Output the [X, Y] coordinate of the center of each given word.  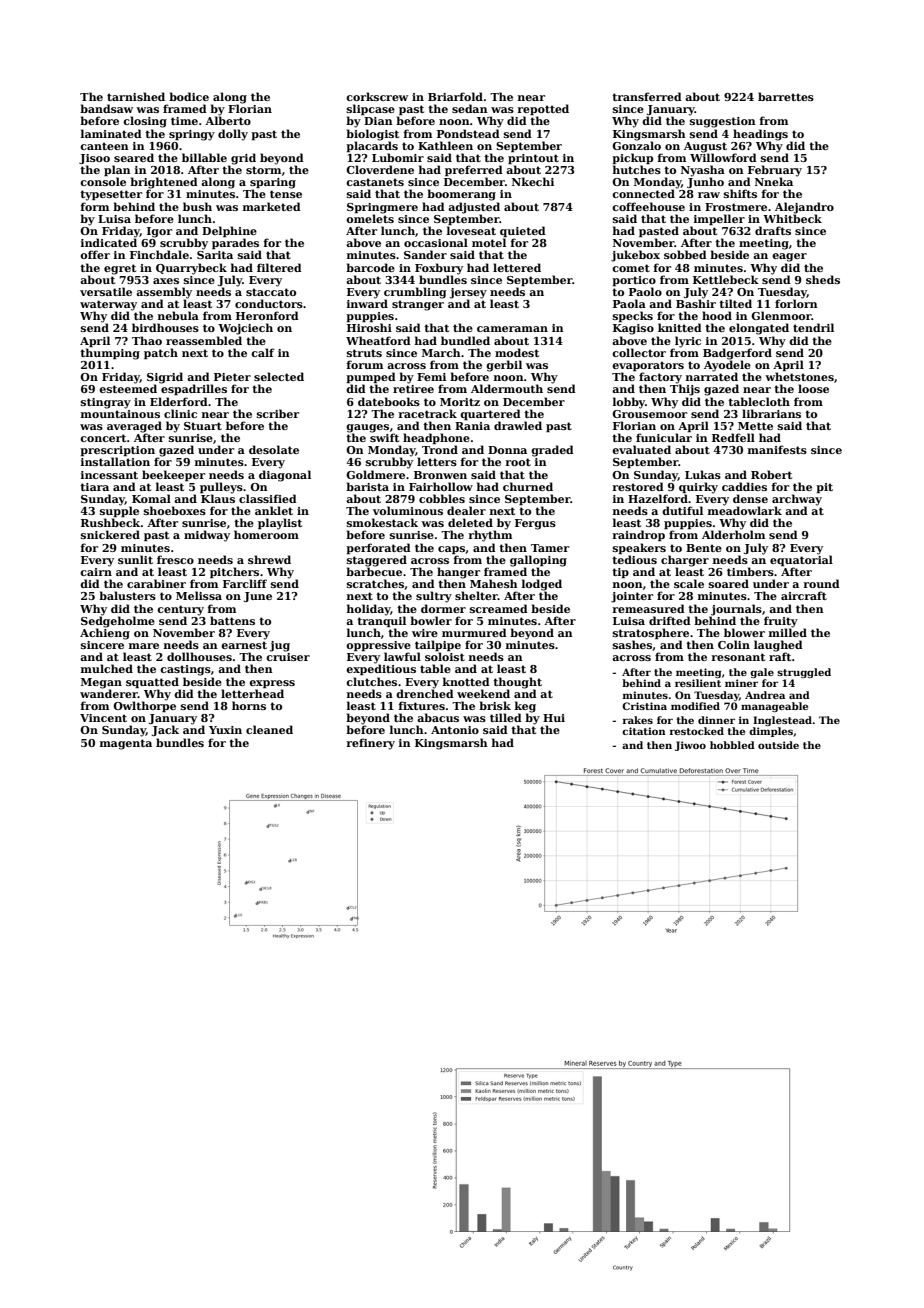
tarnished [136, 96]
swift [384, 437]
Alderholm [733, 534]
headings [760, 135]
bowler [431, 620]
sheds [823, 279]
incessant [109, 475]
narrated [712, 376]
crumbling [415, 293]
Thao [147, 340]
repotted [543, 109]
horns [249, 705]
